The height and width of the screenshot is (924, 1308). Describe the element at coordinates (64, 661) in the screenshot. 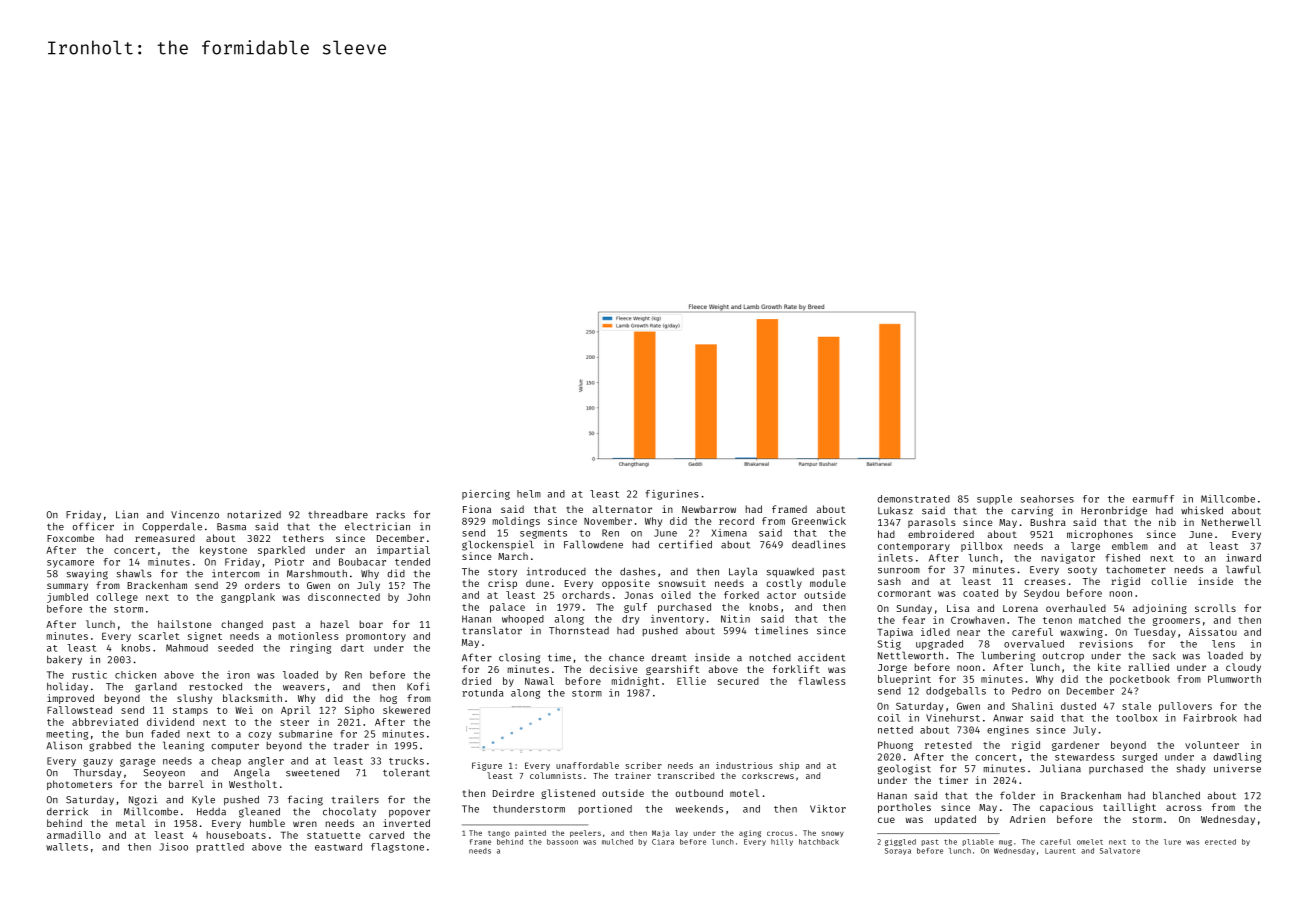

I see `bakery` at that location.
